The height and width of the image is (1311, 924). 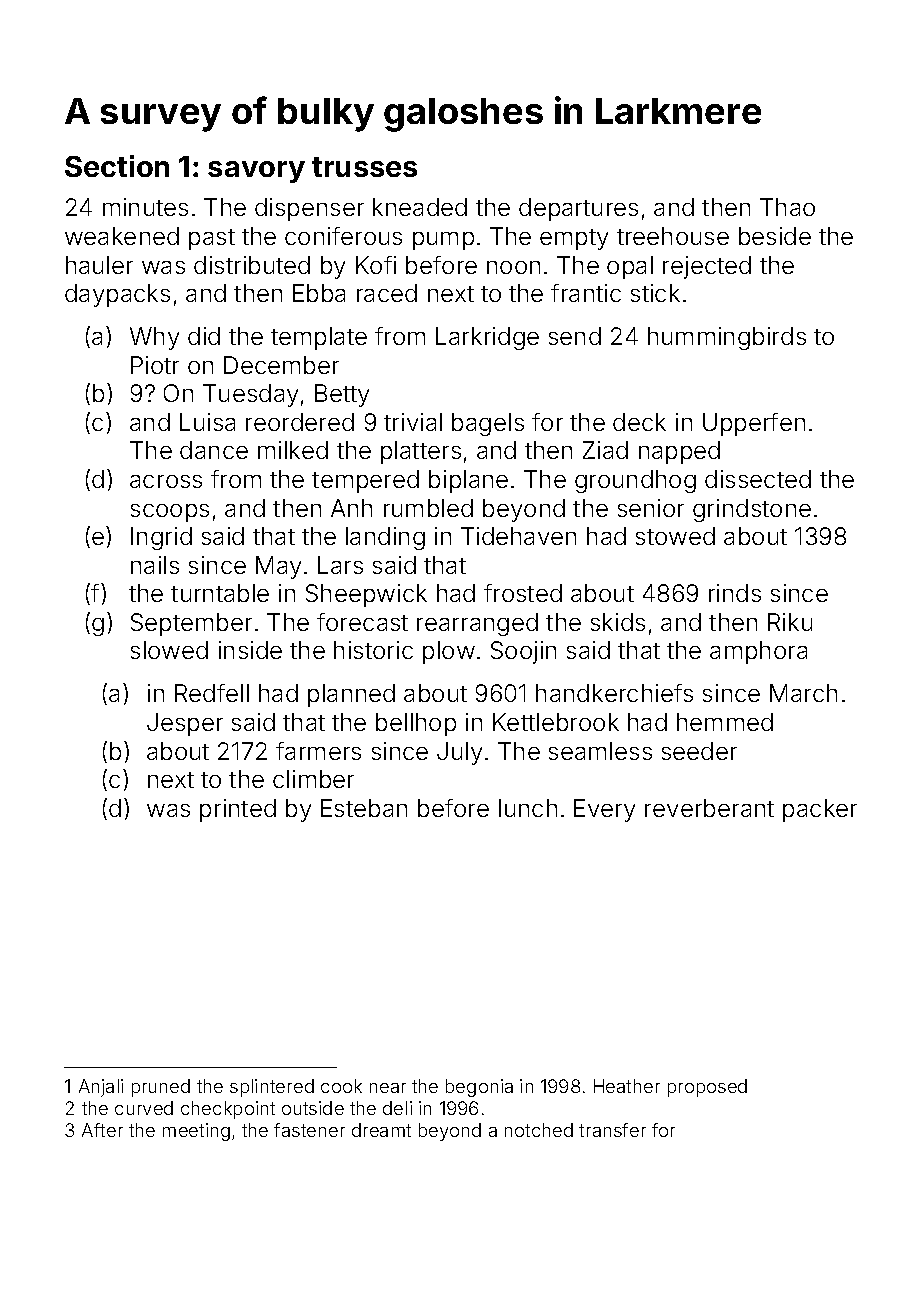 What do you see at coordinates (635, 481) in the image?
I see `groundhog` at bounding box center [635, 481].
